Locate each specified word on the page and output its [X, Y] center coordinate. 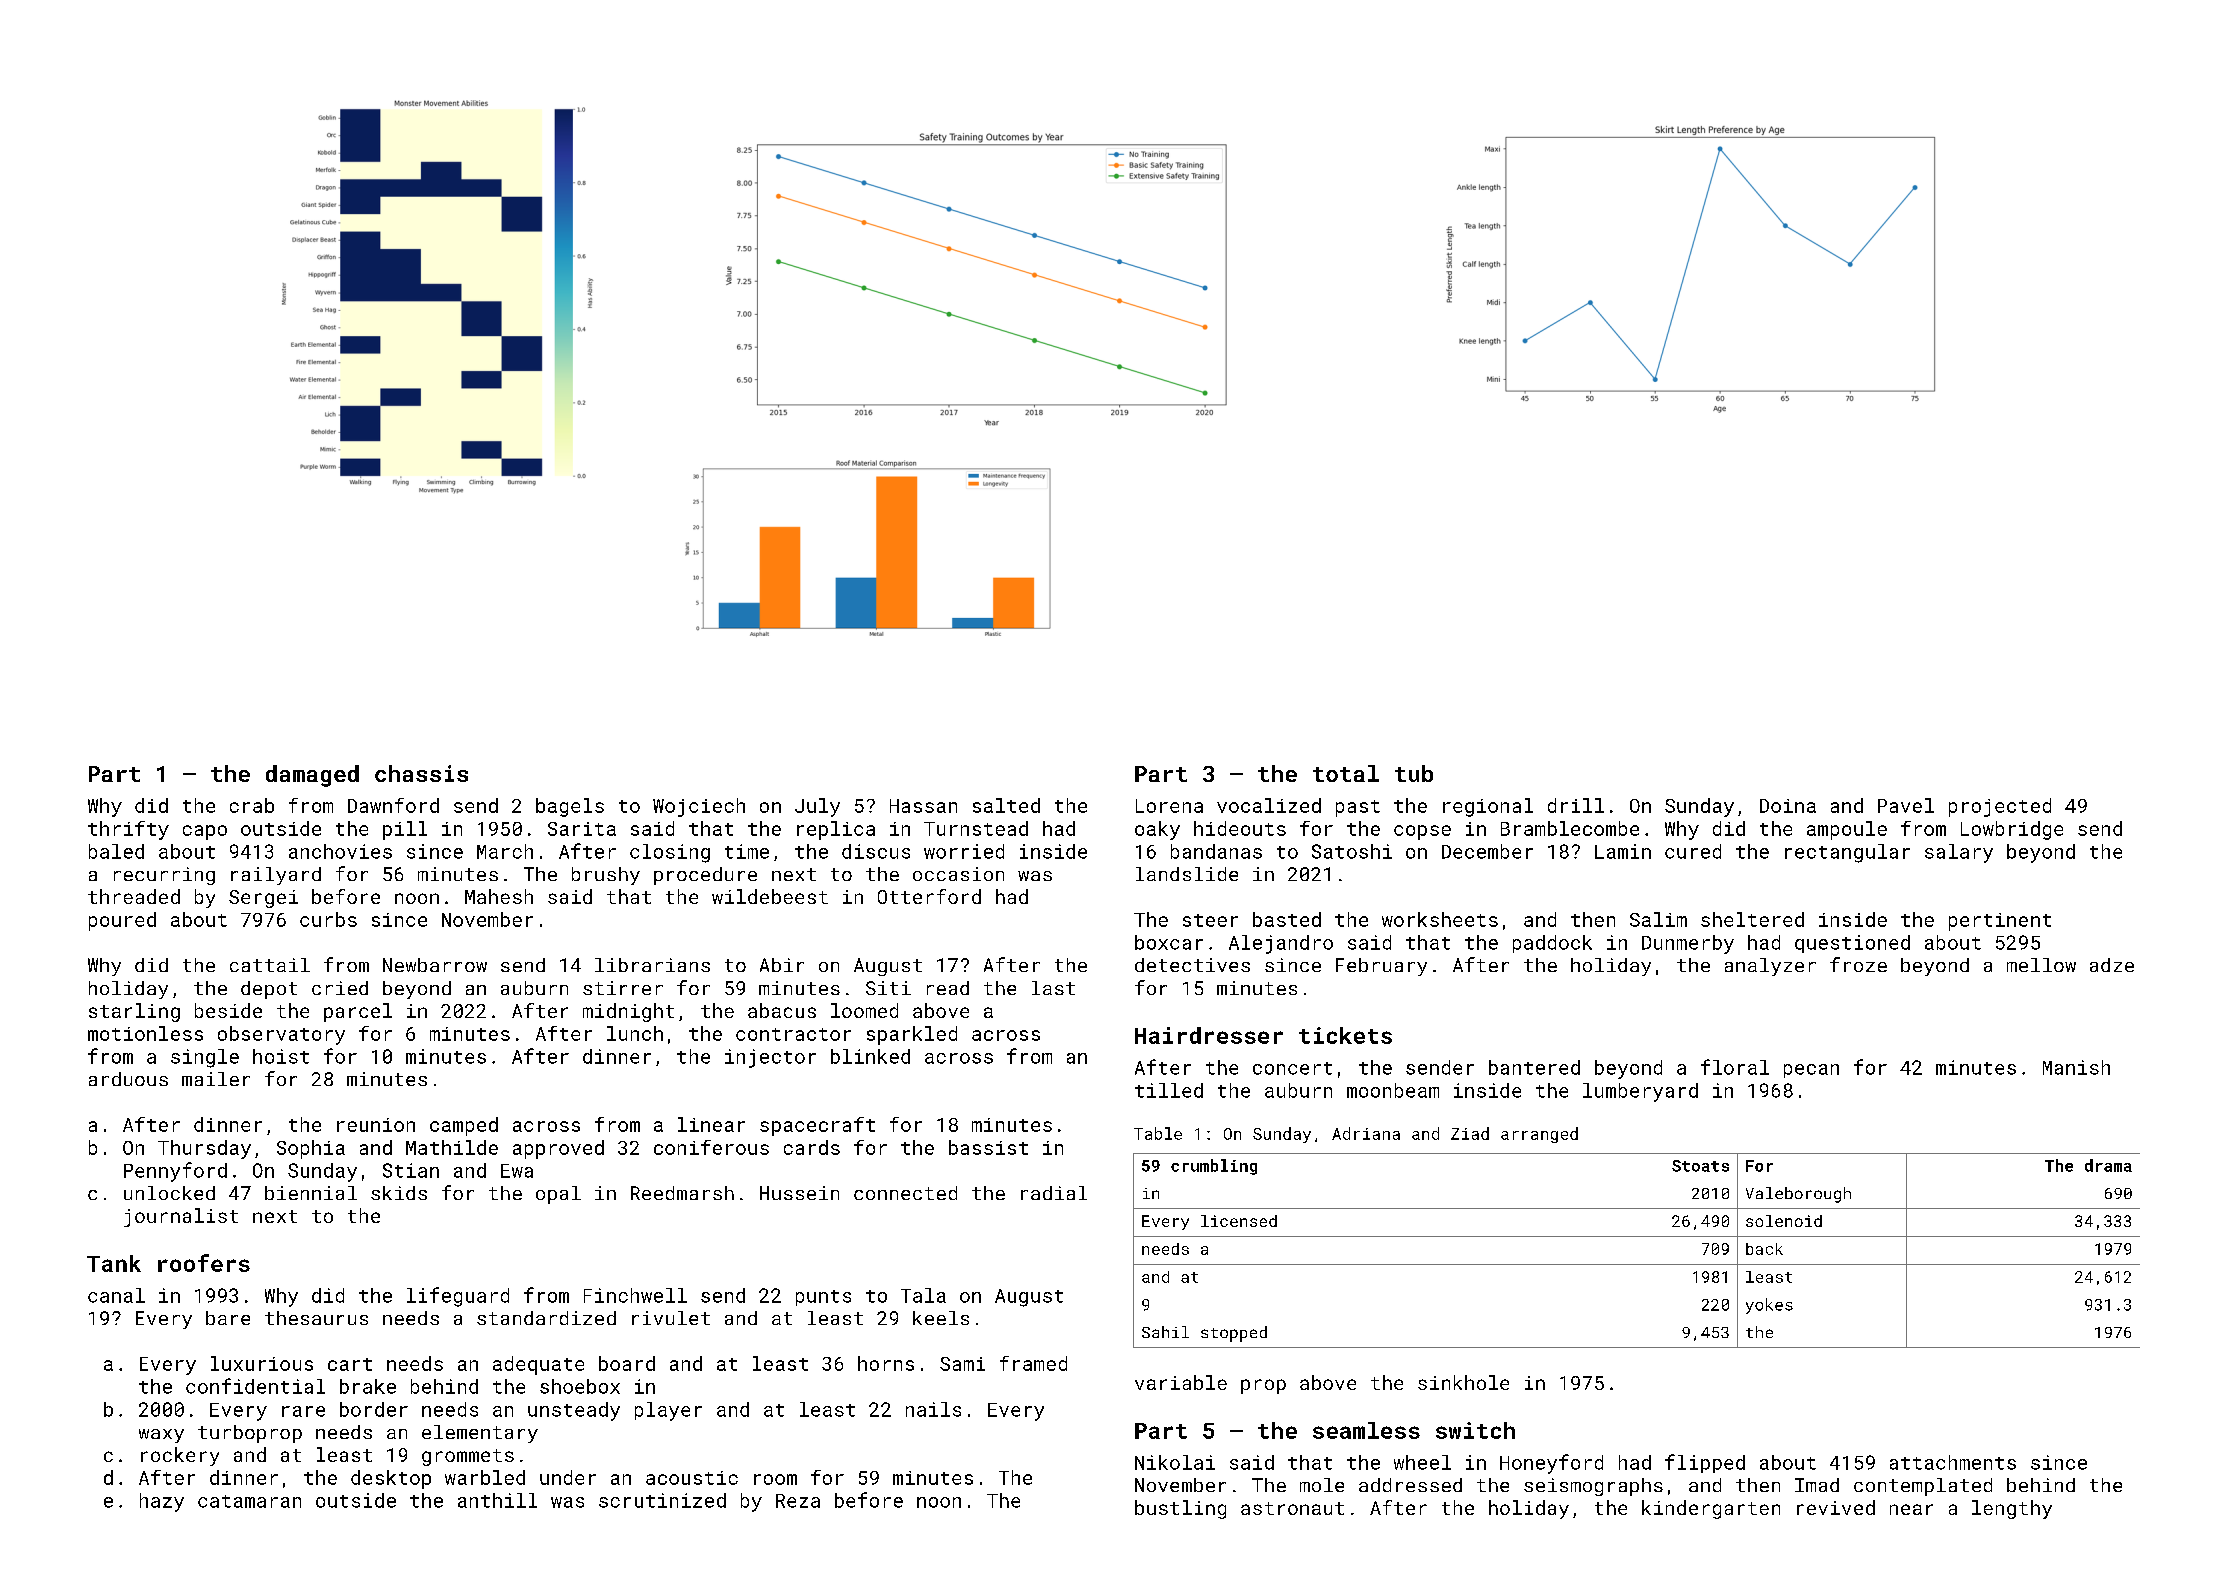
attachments [1953, 1462]
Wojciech [699, 807]
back [1764, 1249]
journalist [181, 1217]
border [374, 1409]
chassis [421, 773]
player [668, 1411]
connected [905, 1193]
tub [1414, 773]
